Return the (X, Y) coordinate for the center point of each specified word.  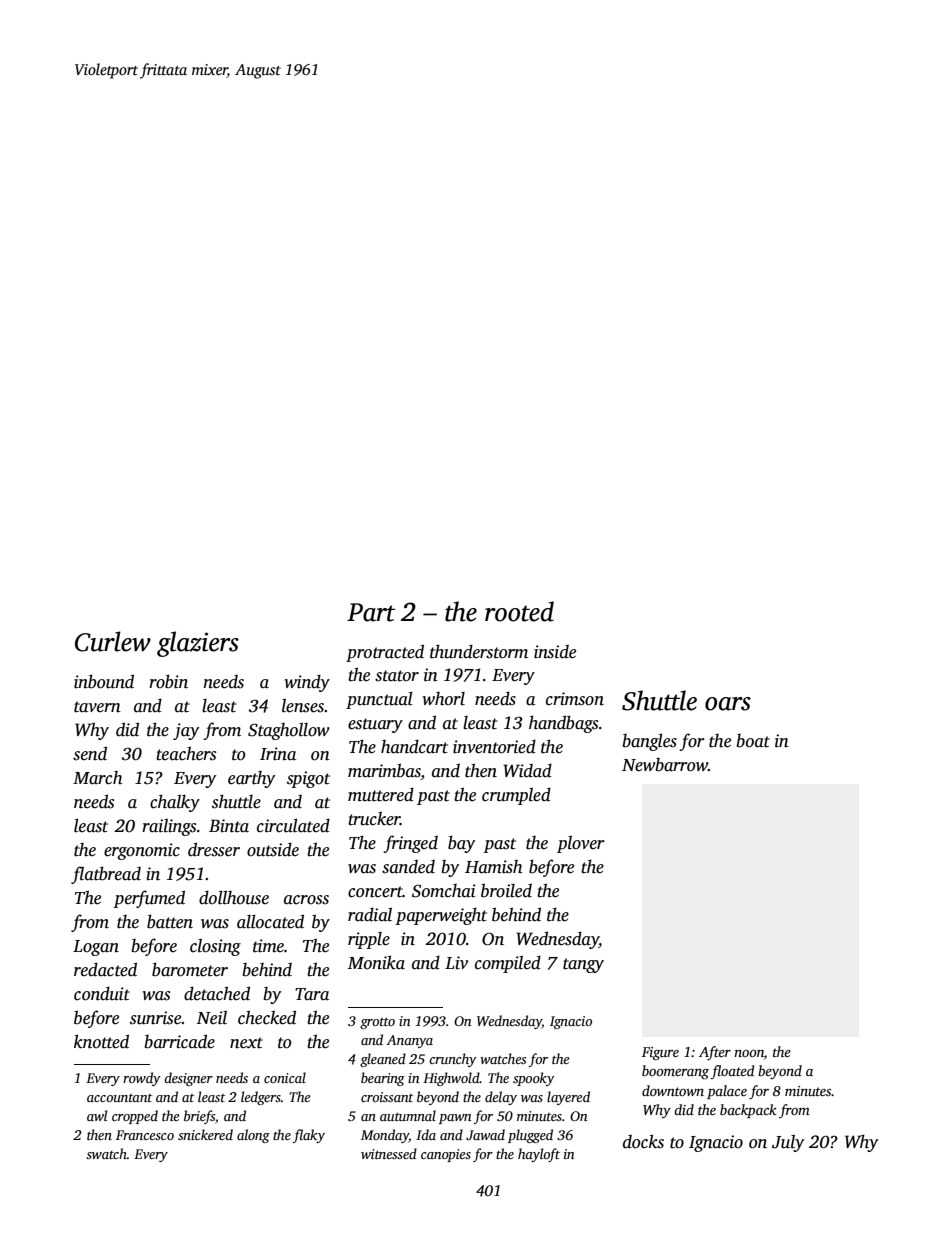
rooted (519, 611)
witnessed (389, 1153)
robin (168, 681)
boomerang (675, 1072)
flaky (309, 1136)
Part (371, 612)
